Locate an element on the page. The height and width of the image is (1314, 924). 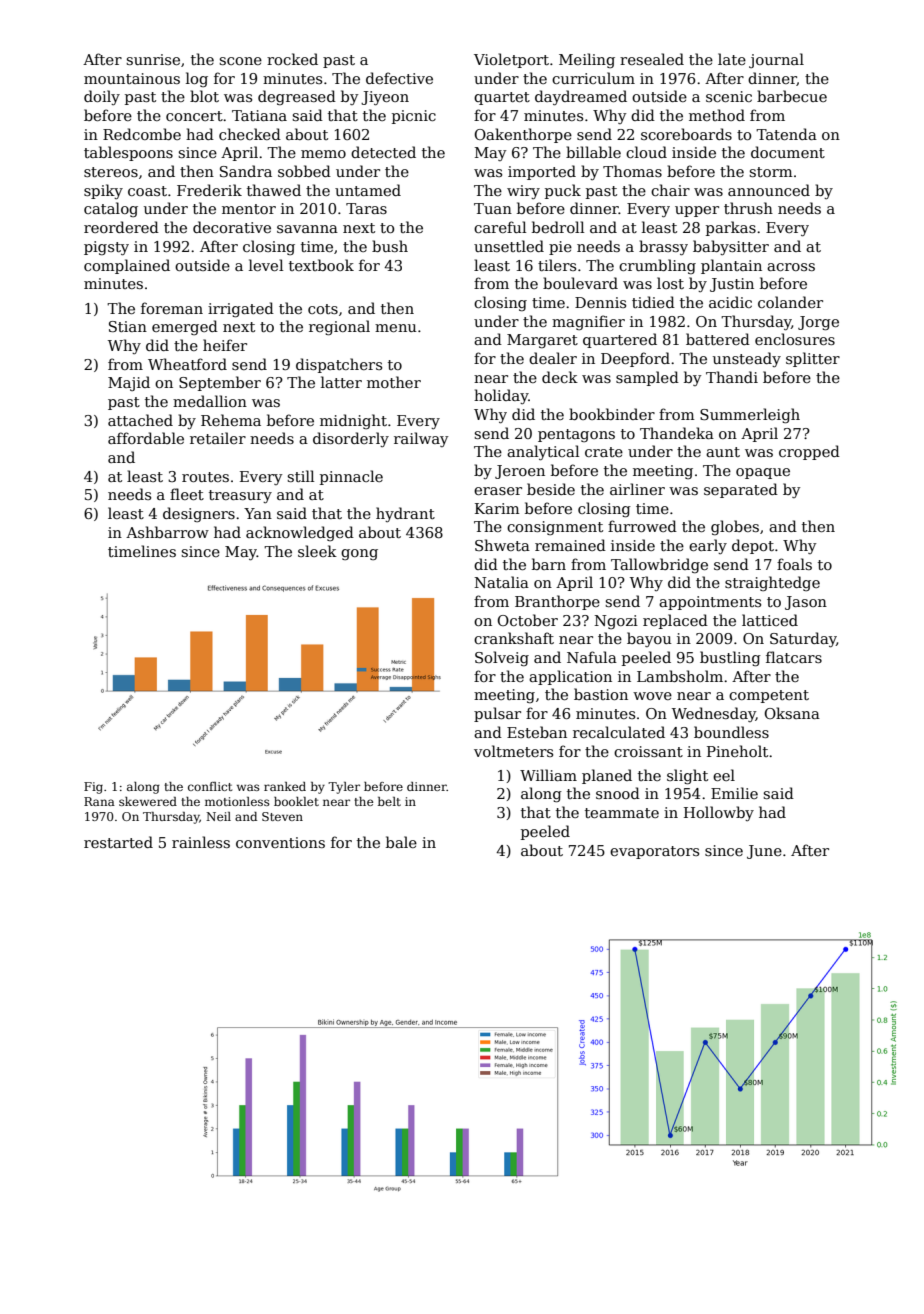
journal is located at coordinates (776, 60).
